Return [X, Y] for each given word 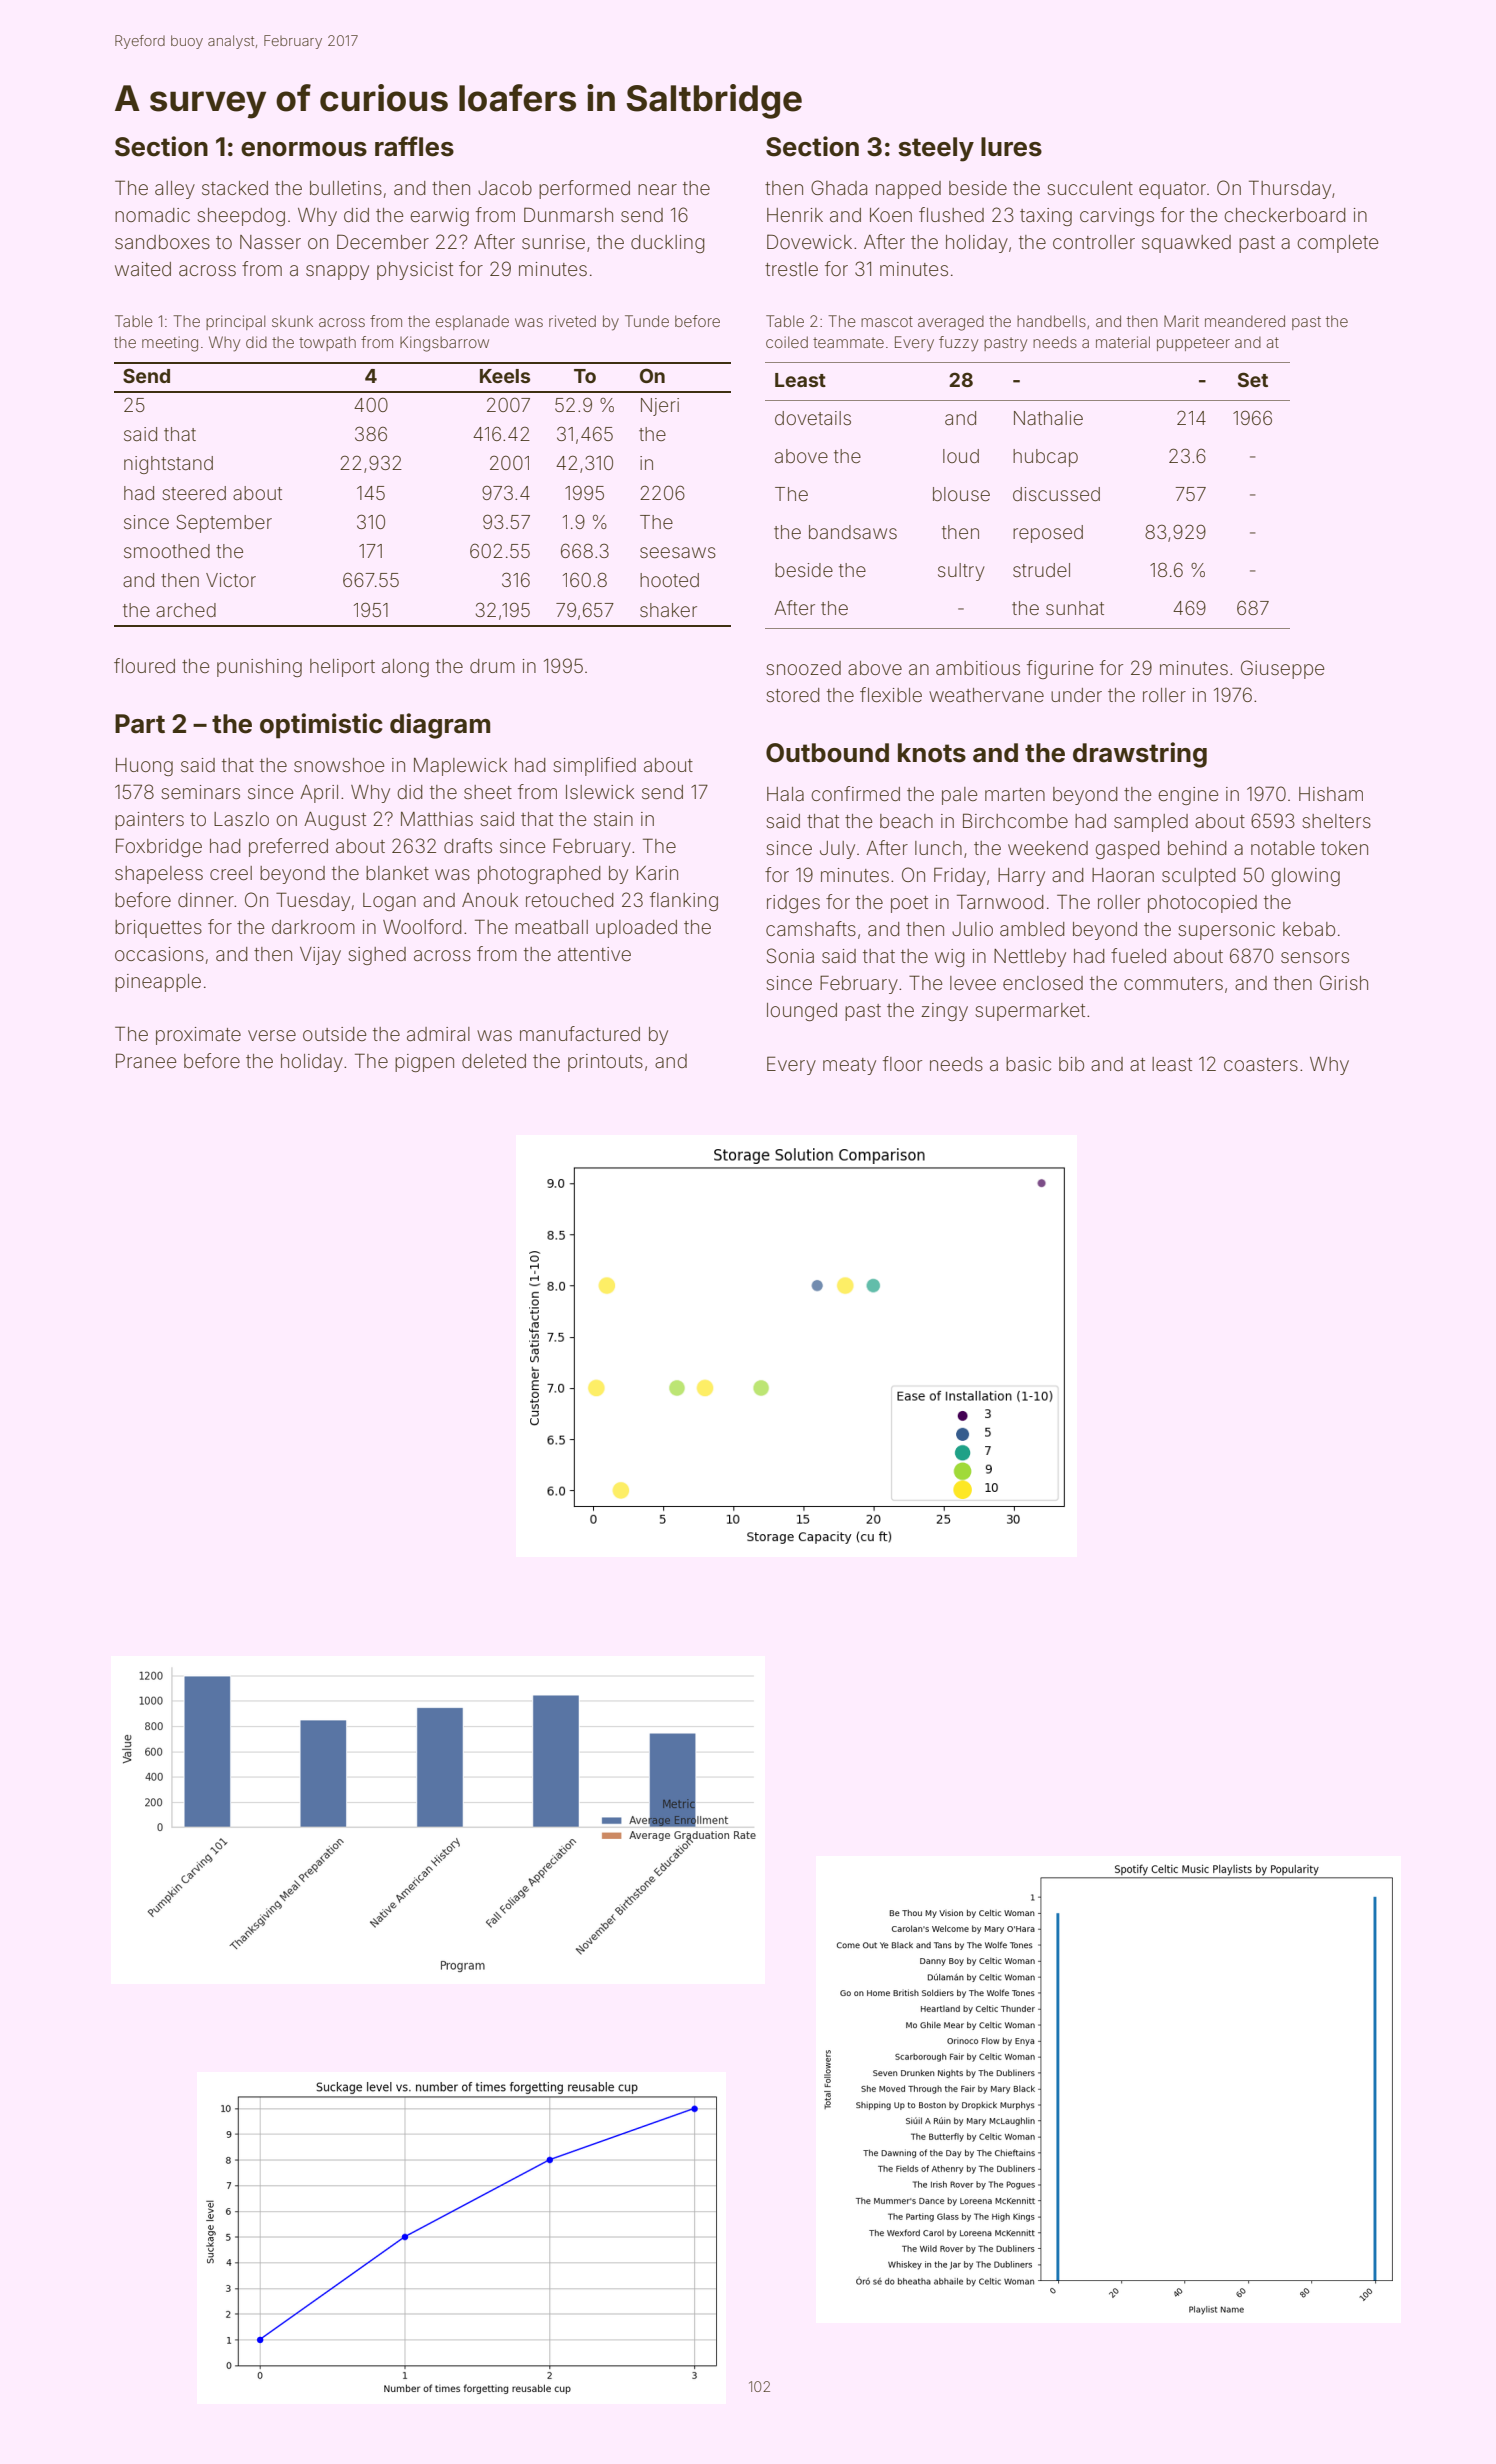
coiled [787, 342]
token [1344, 848]
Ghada [839, 187]
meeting [170, 344]
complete [1337, 244]
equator [1172, 190]
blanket [397, 873]
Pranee [146, 1060]
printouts [605, 1063]
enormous [304, 149]
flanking [684, 901]
